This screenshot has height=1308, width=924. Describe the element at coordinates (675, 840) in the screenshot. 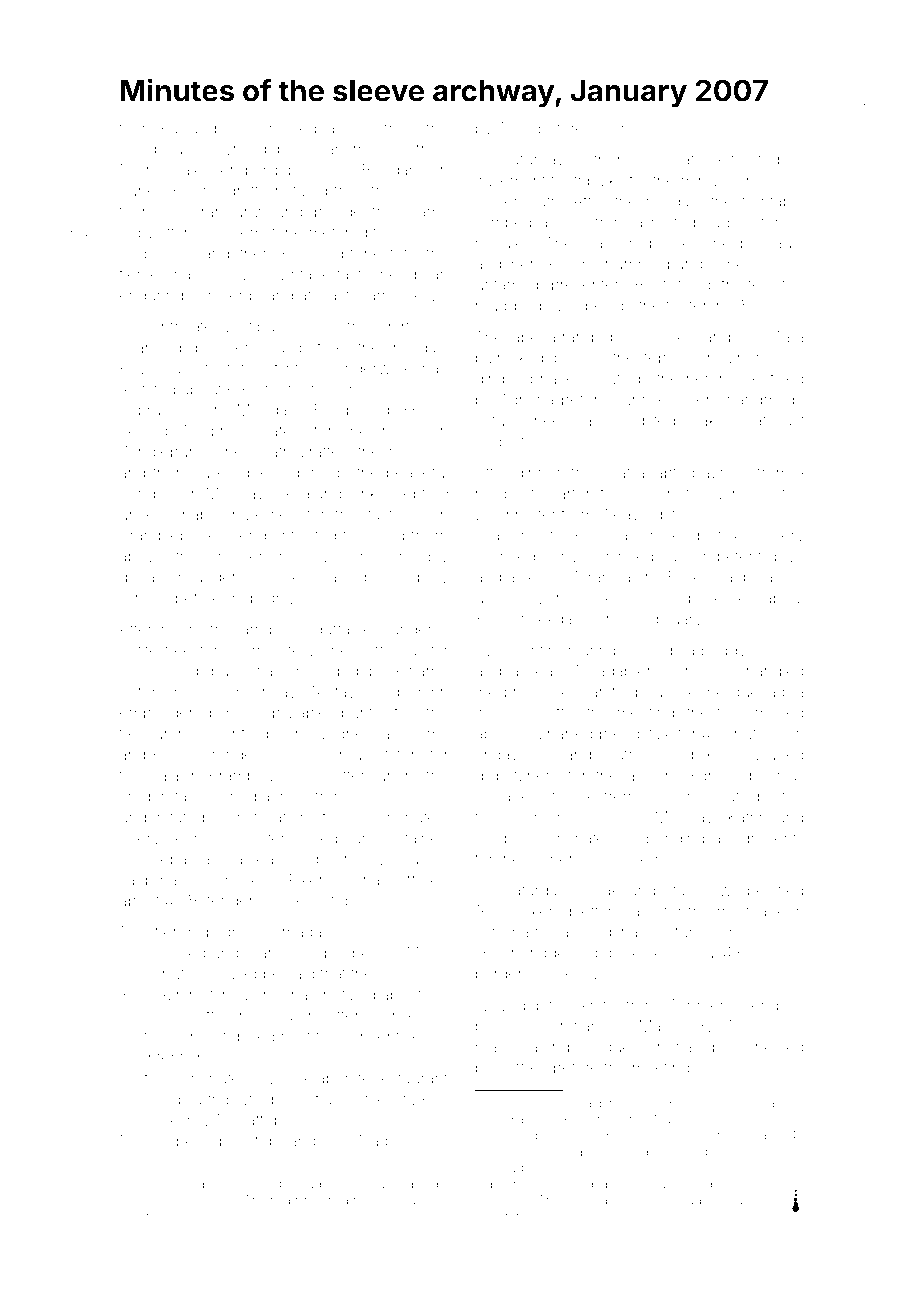

I see `pending` at that location.
